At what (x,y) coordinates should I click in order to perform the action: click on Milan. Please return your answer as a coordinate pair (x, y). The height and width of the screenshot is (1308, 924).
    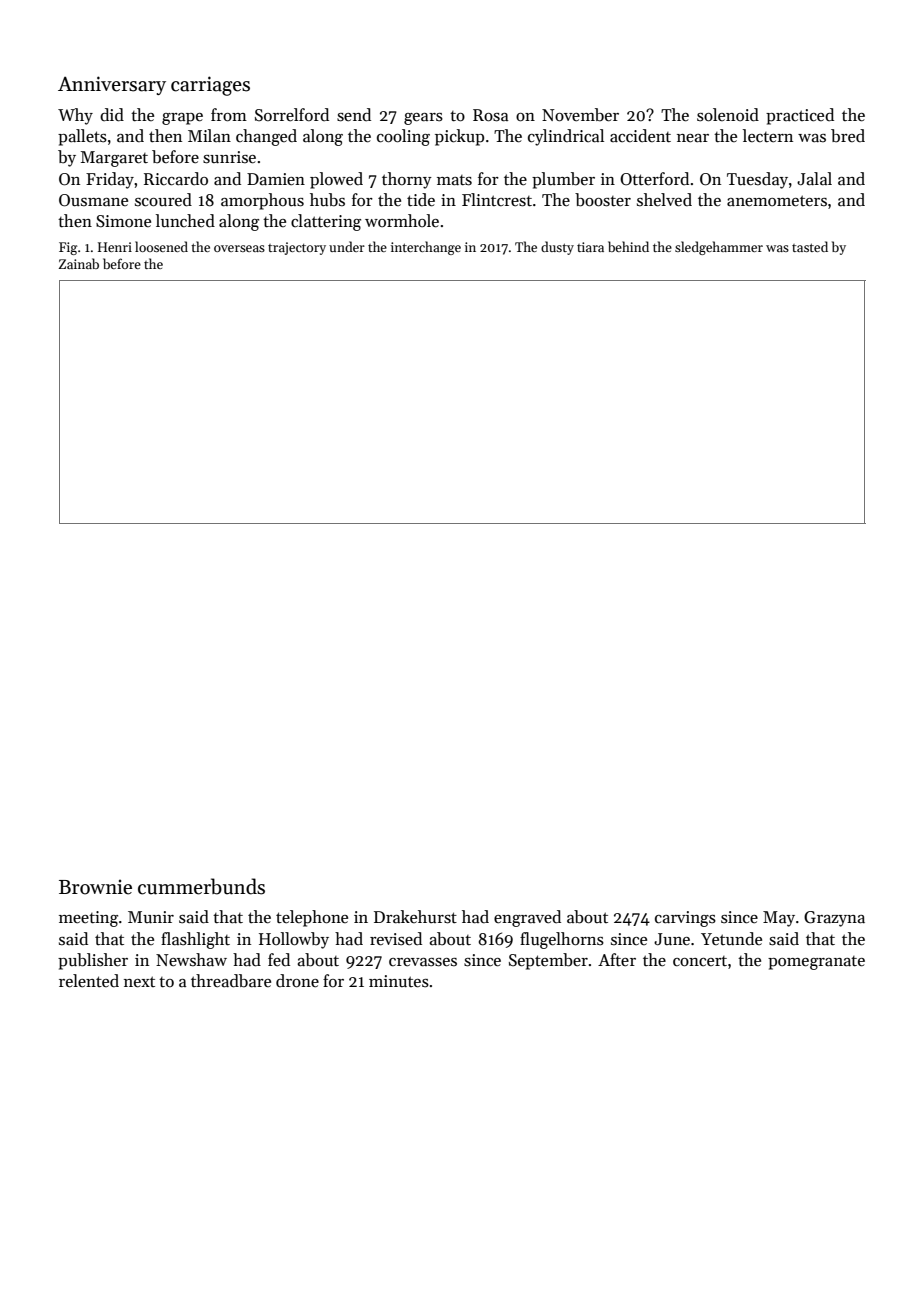
    Looking at the image, I should click on (209, 135).
